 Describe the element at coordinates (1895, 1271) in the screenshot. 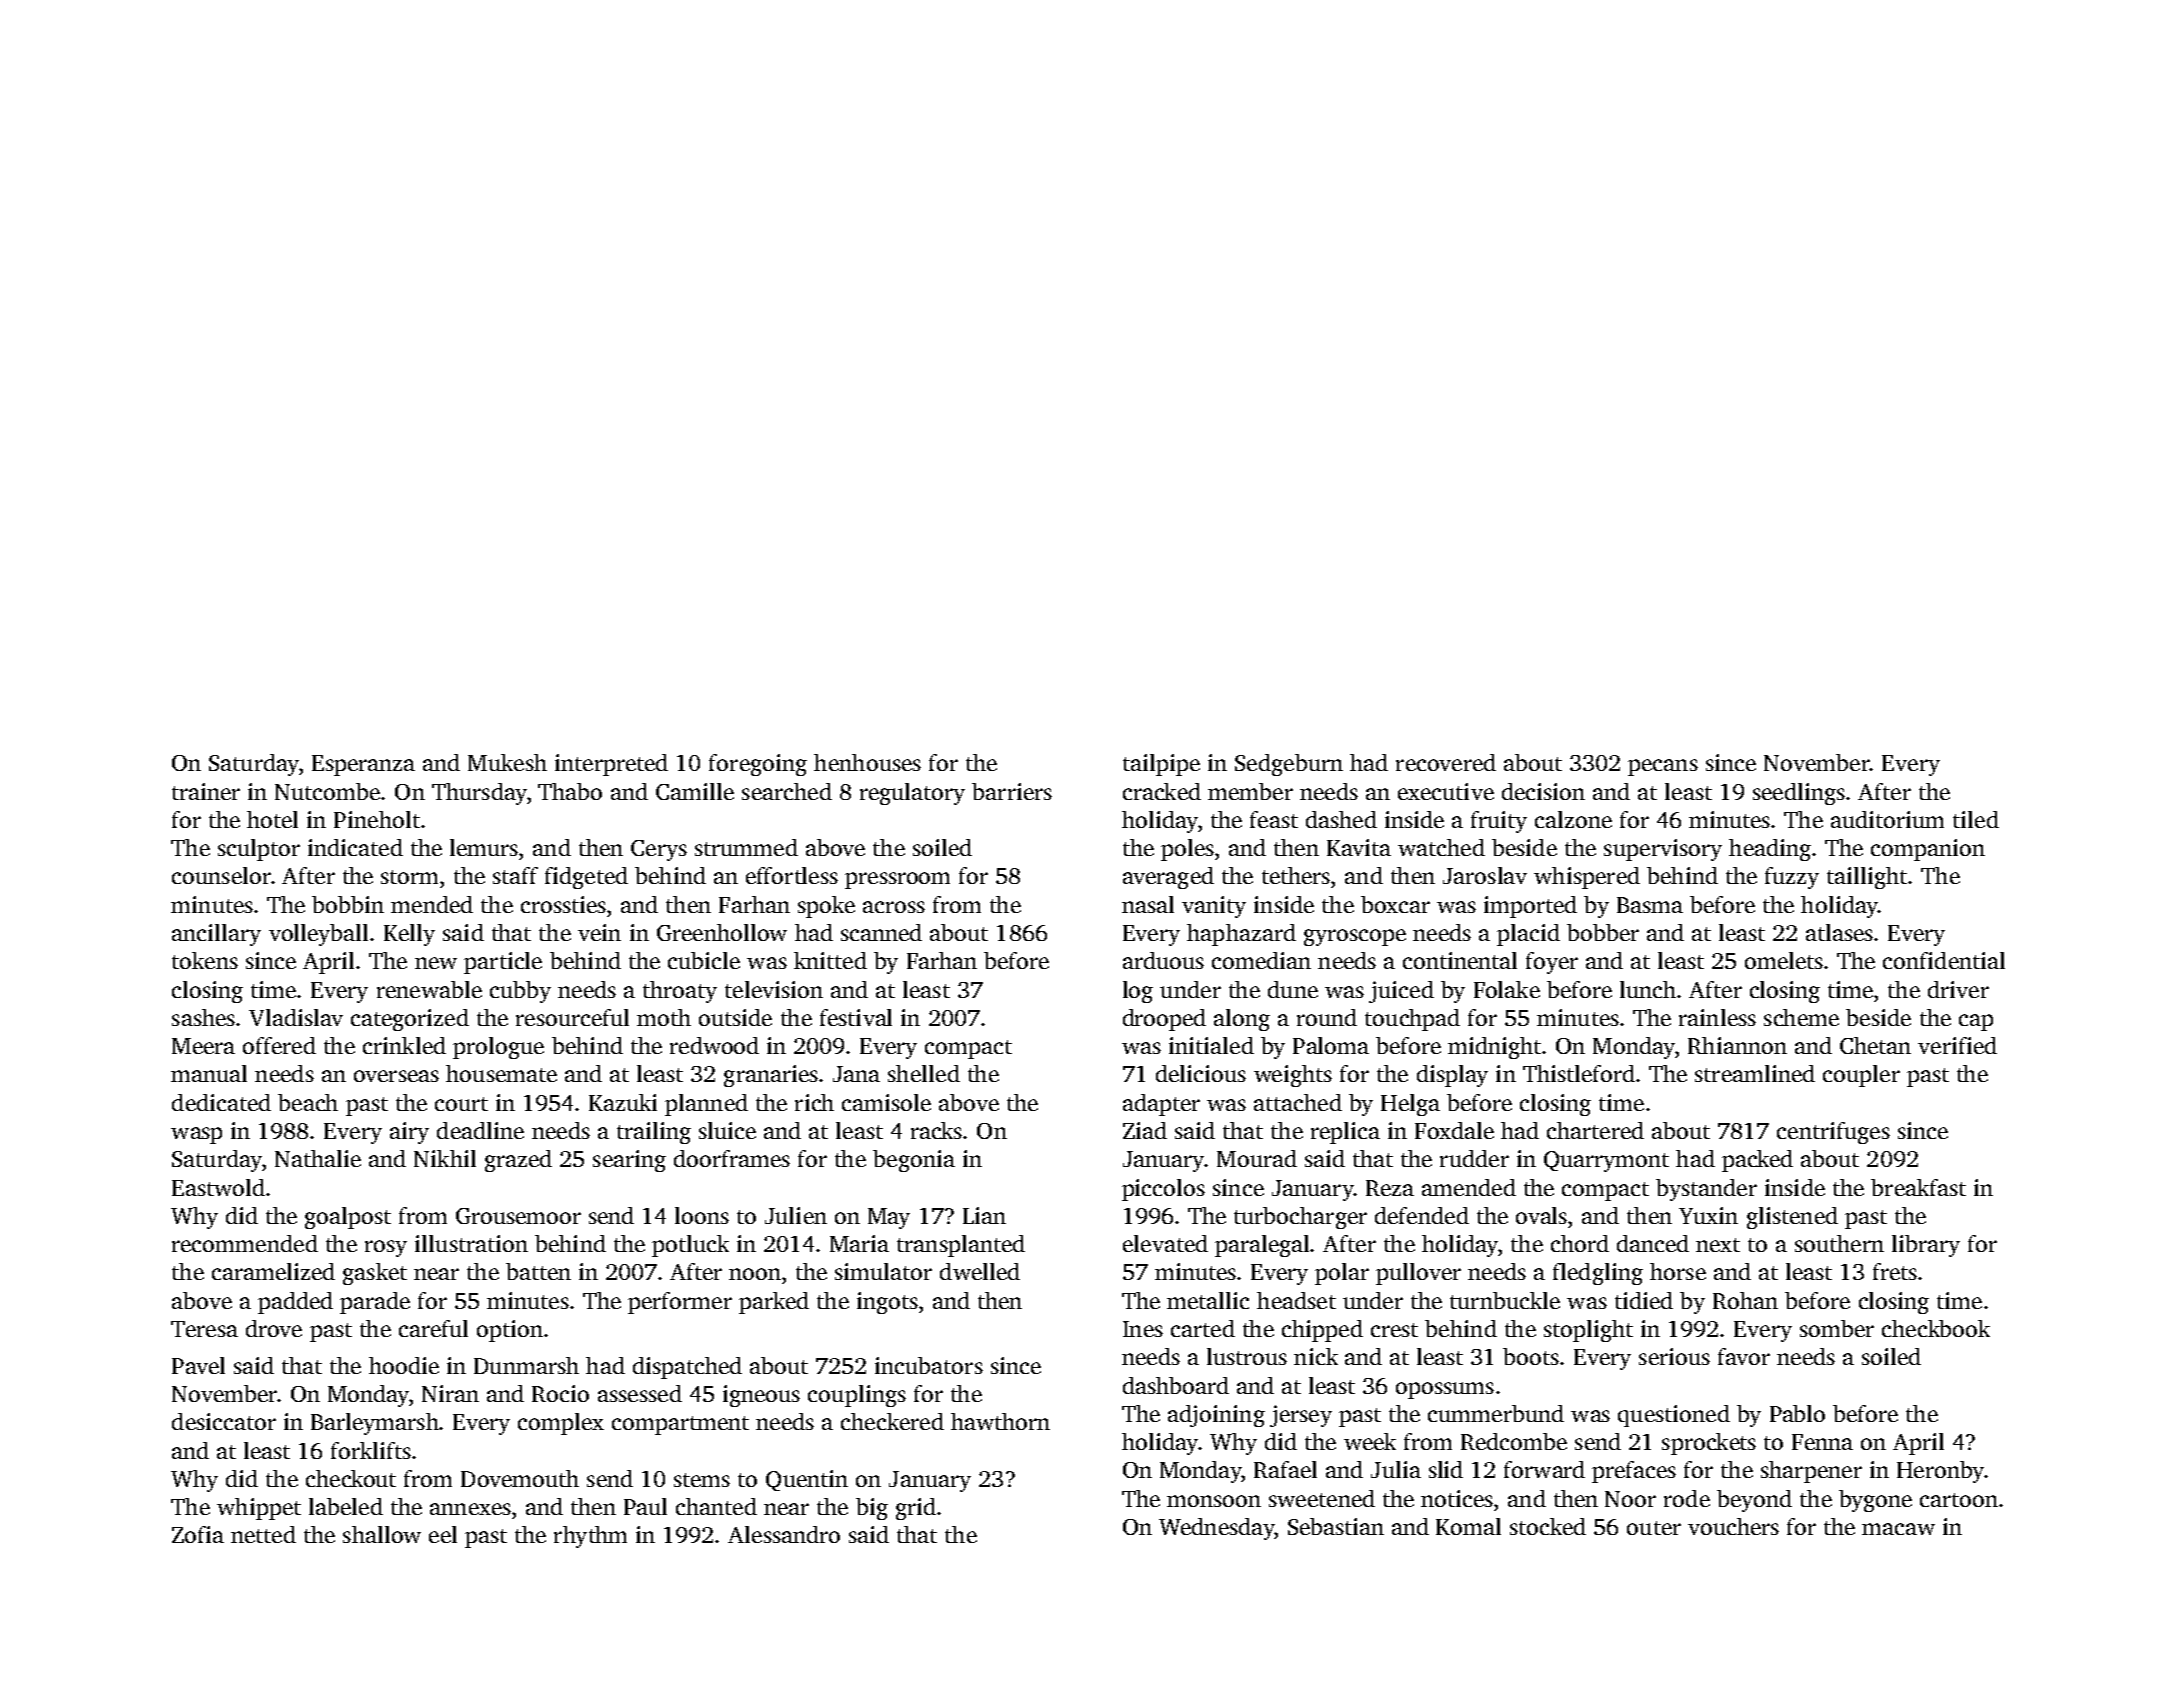

I see `frets` at that location.
